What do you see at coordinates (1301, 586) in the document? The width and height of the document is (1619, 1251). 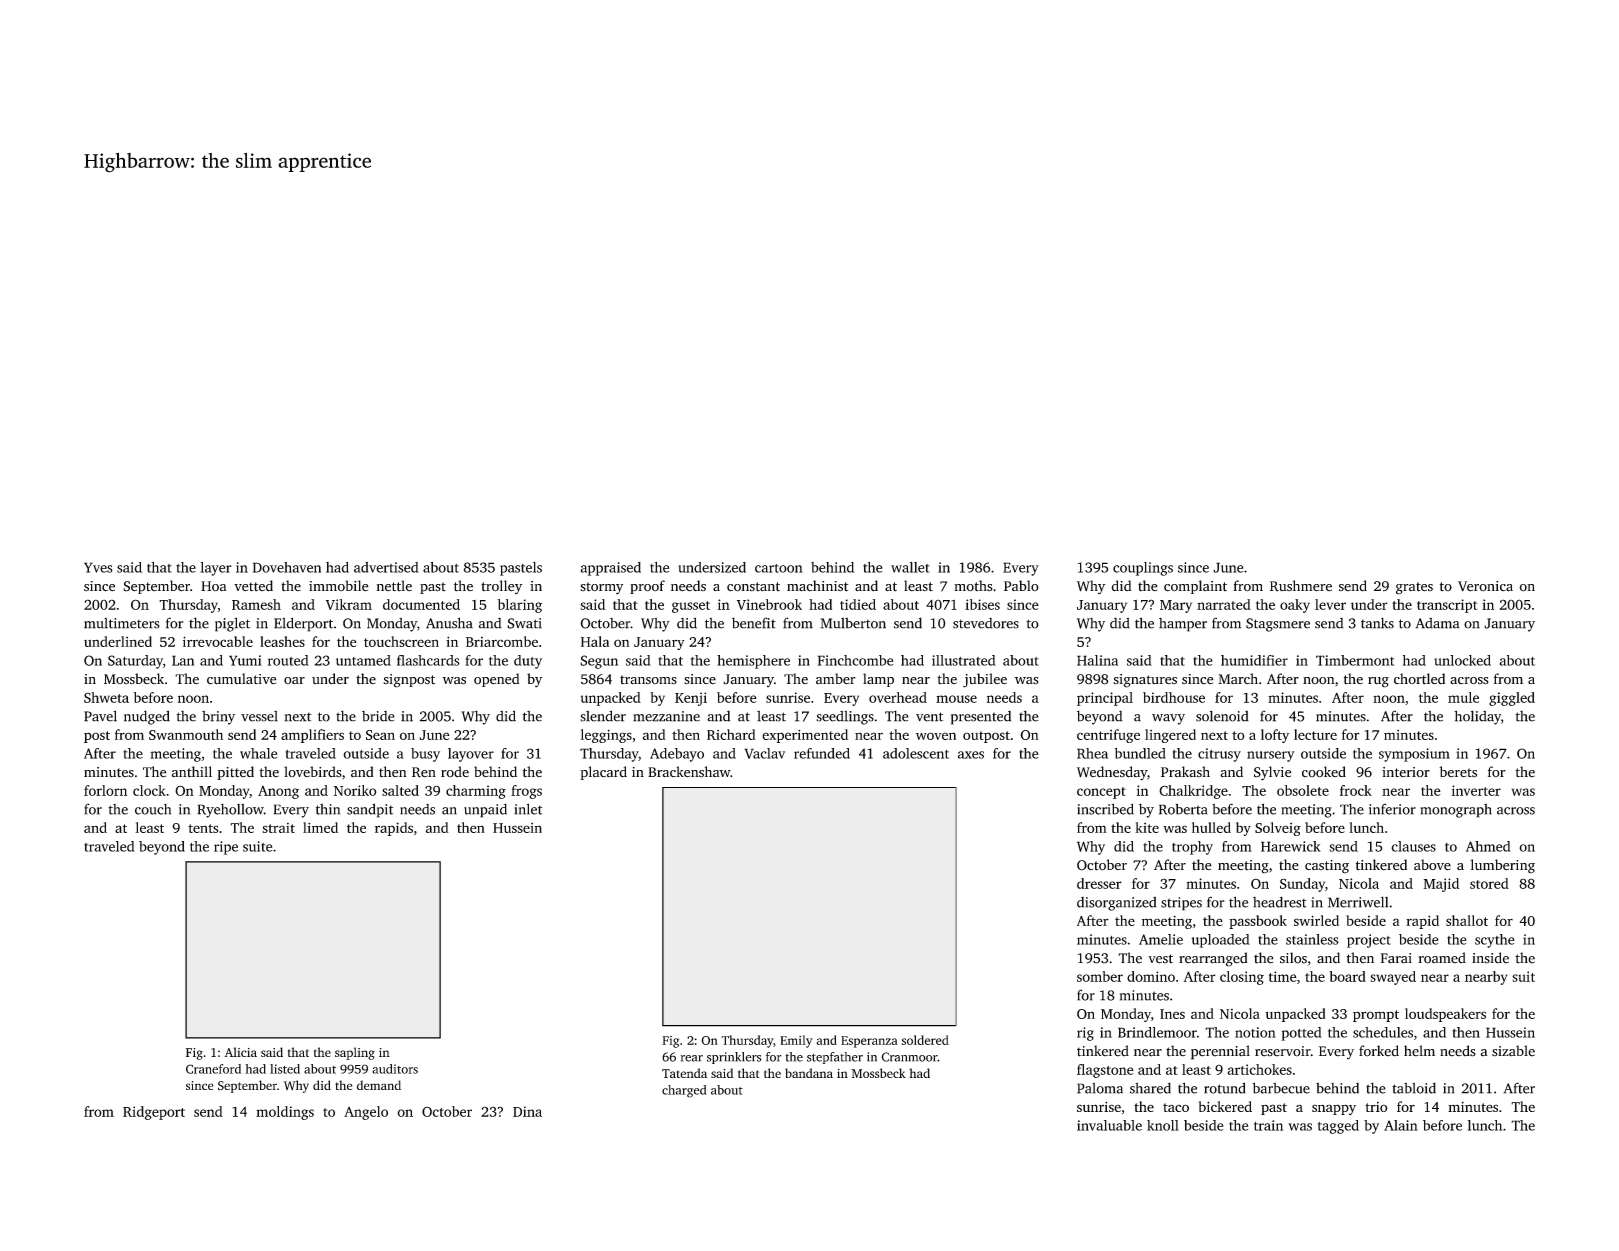 I see `Rushmere` at bounding box center [1301, 586].
